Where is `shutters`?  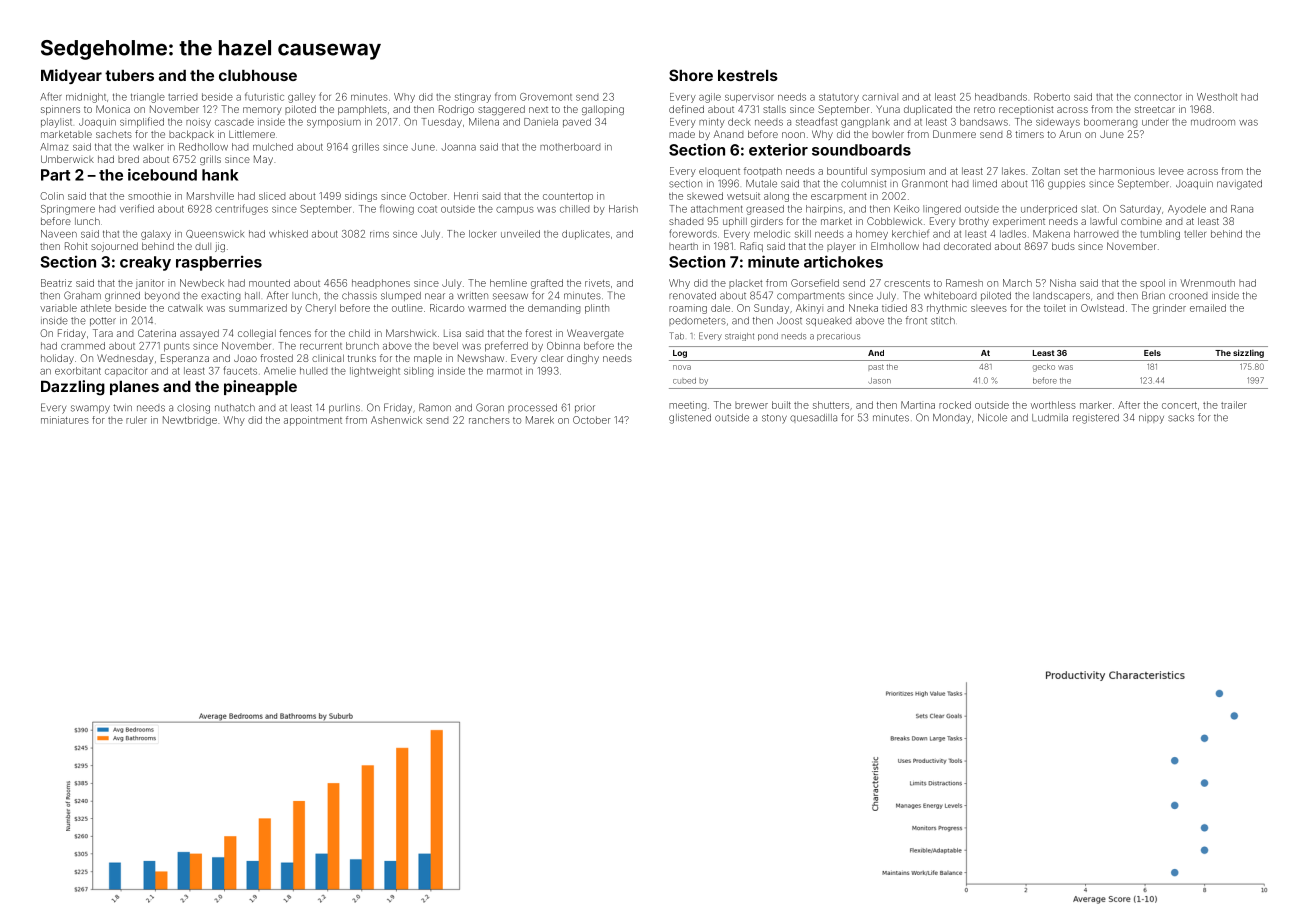 shutters is located at coordinates (831, 405).
